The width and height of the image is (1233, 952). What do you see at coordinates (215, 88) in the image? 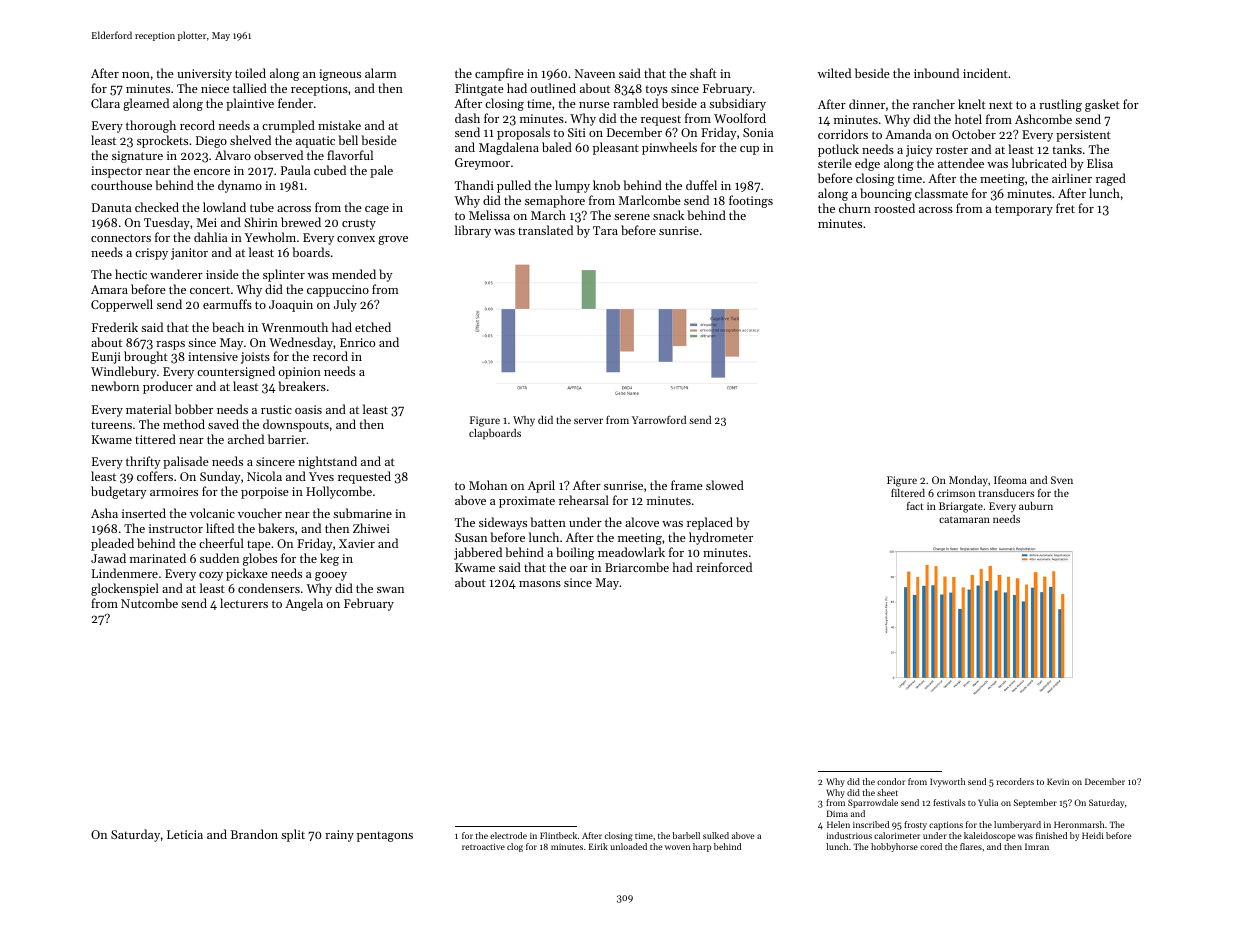
I see `niece` at bounding box center [215, 88].
